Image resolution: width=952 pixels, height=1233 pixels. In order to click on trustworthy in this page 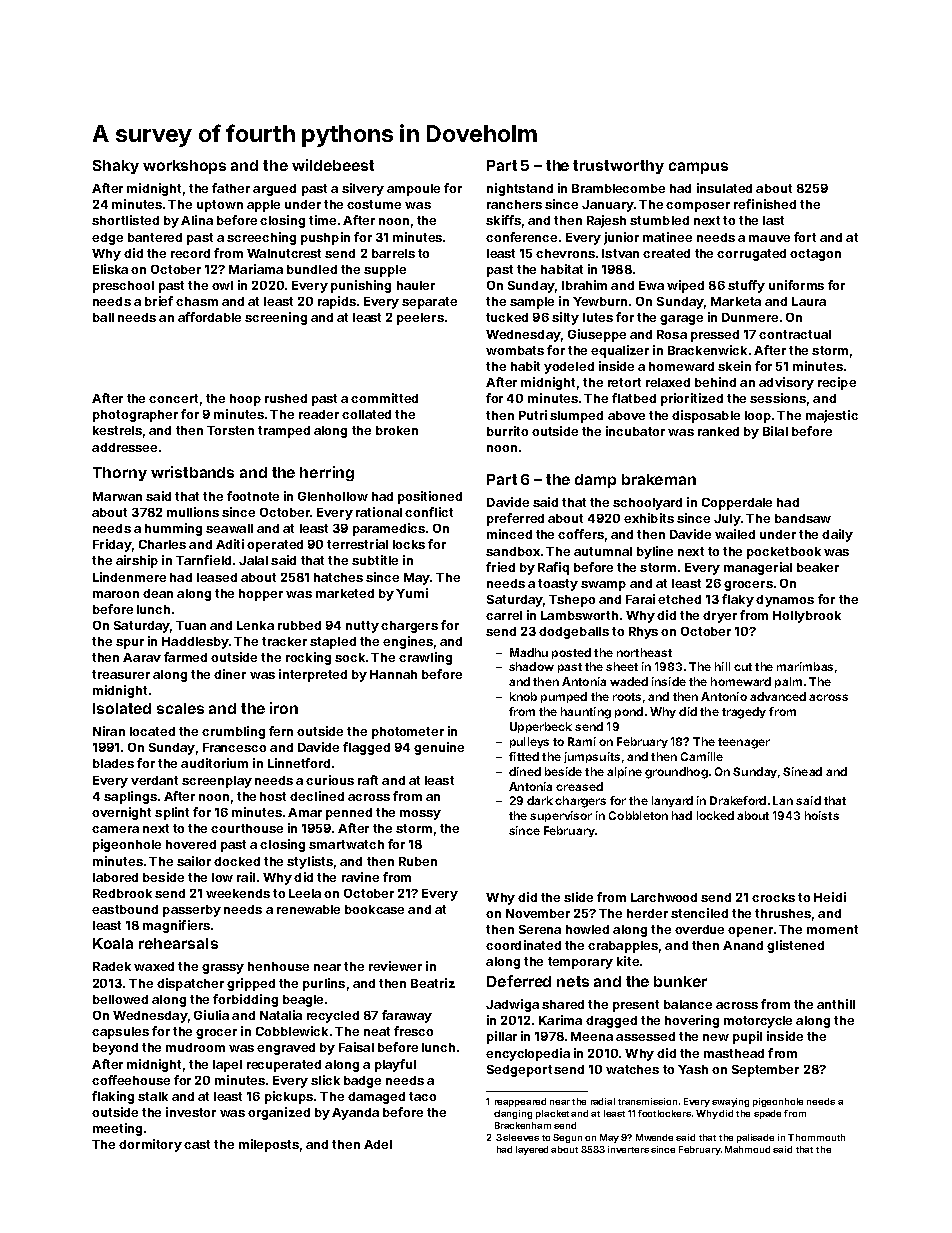, I will do `click(618, 167)`.
